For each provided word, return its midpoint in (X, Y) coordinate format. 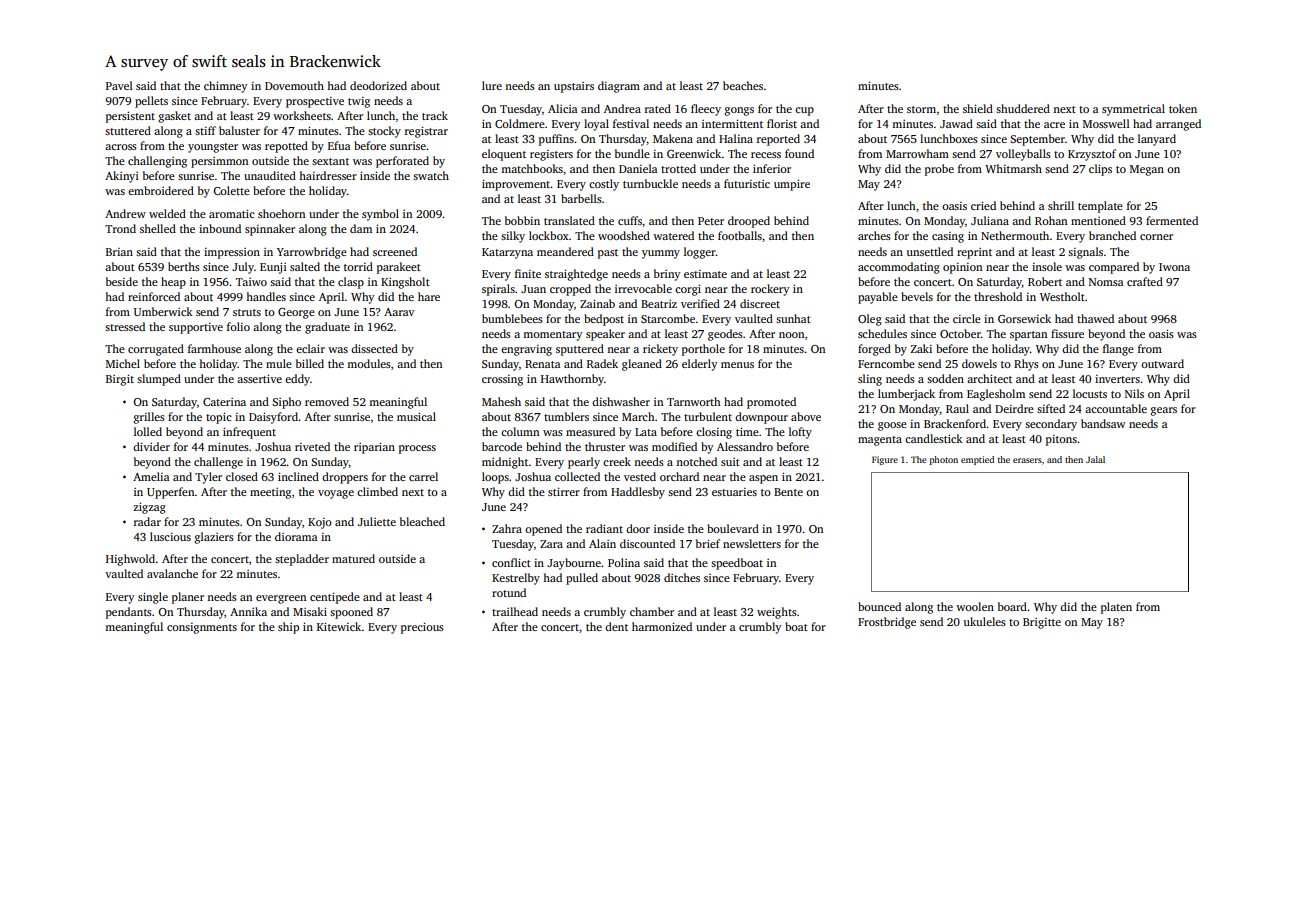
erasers (1027, 460)
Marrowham (917, 153)
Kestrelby (516, 579)
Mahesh (501, 401)
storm (921, 109)
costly (604, 185)
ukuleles (985, 621)
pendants (129, 613)
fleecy (706, 110)
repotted (286, 147)
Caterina (224, 402)
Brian (119, 252)
